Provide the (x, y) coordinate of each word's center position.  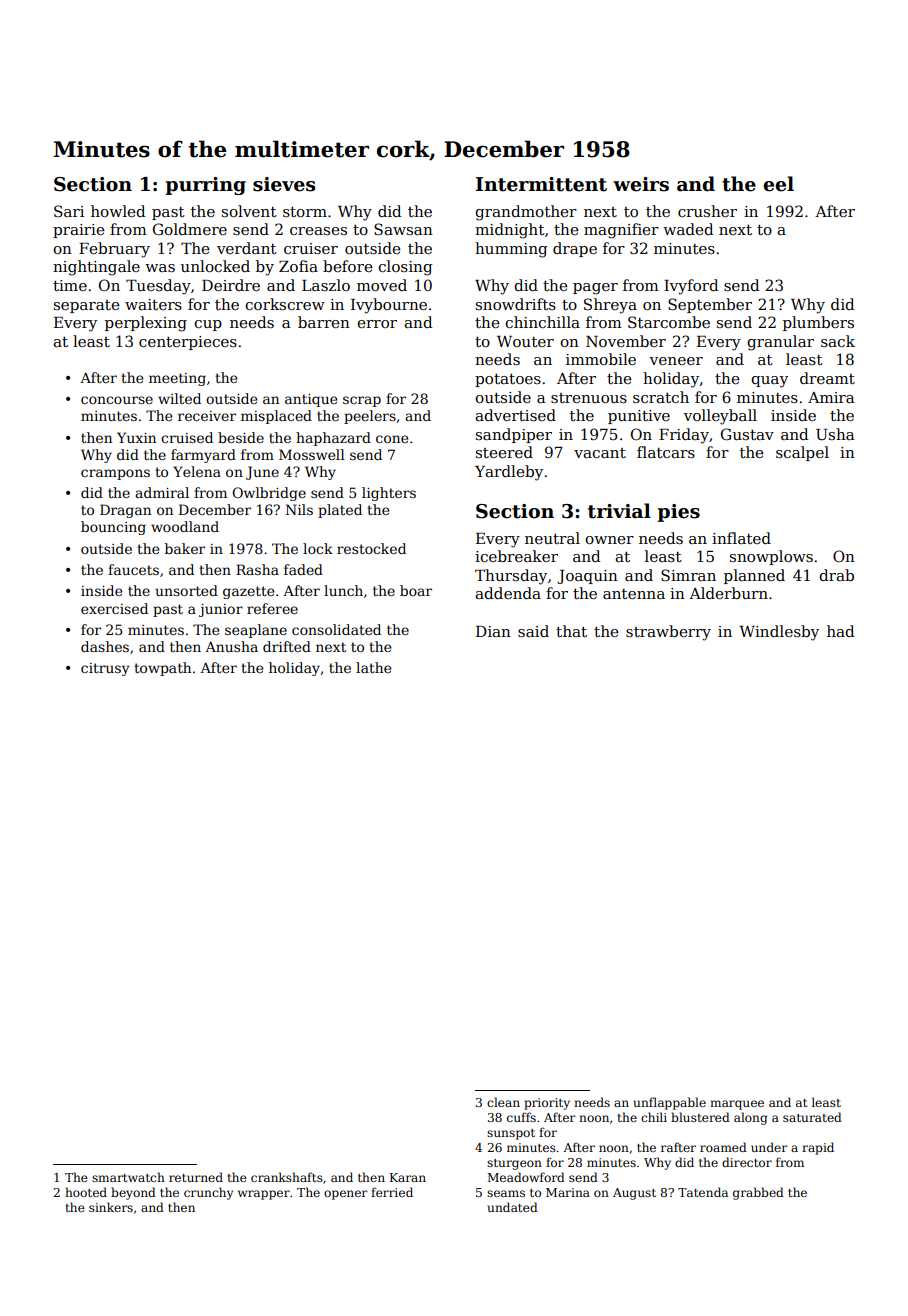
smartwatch (128, 1177)
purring (205, 186)
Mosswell (312, 454)
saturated (812, 1117)
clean (503, 1102)
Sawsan (403, 229)
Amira (831, 397)
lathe (373, 667)
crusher (707, 211)
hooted (86, 1192)
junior (221, 610)
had (841, 631)
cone (392, 439)
